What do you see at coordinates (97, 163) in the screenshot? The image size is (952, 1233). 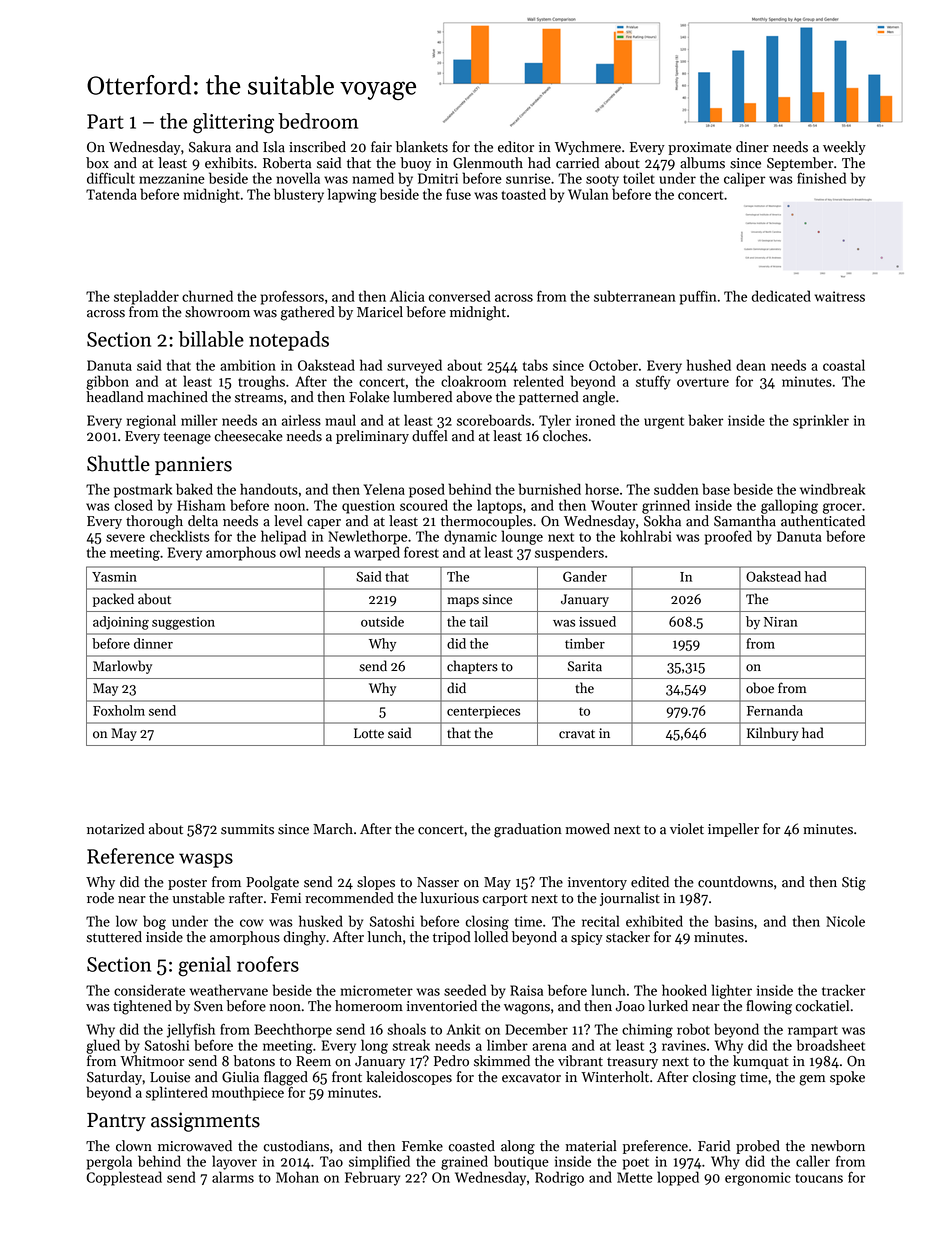 I see `box` at bounding box center [97, 163].
